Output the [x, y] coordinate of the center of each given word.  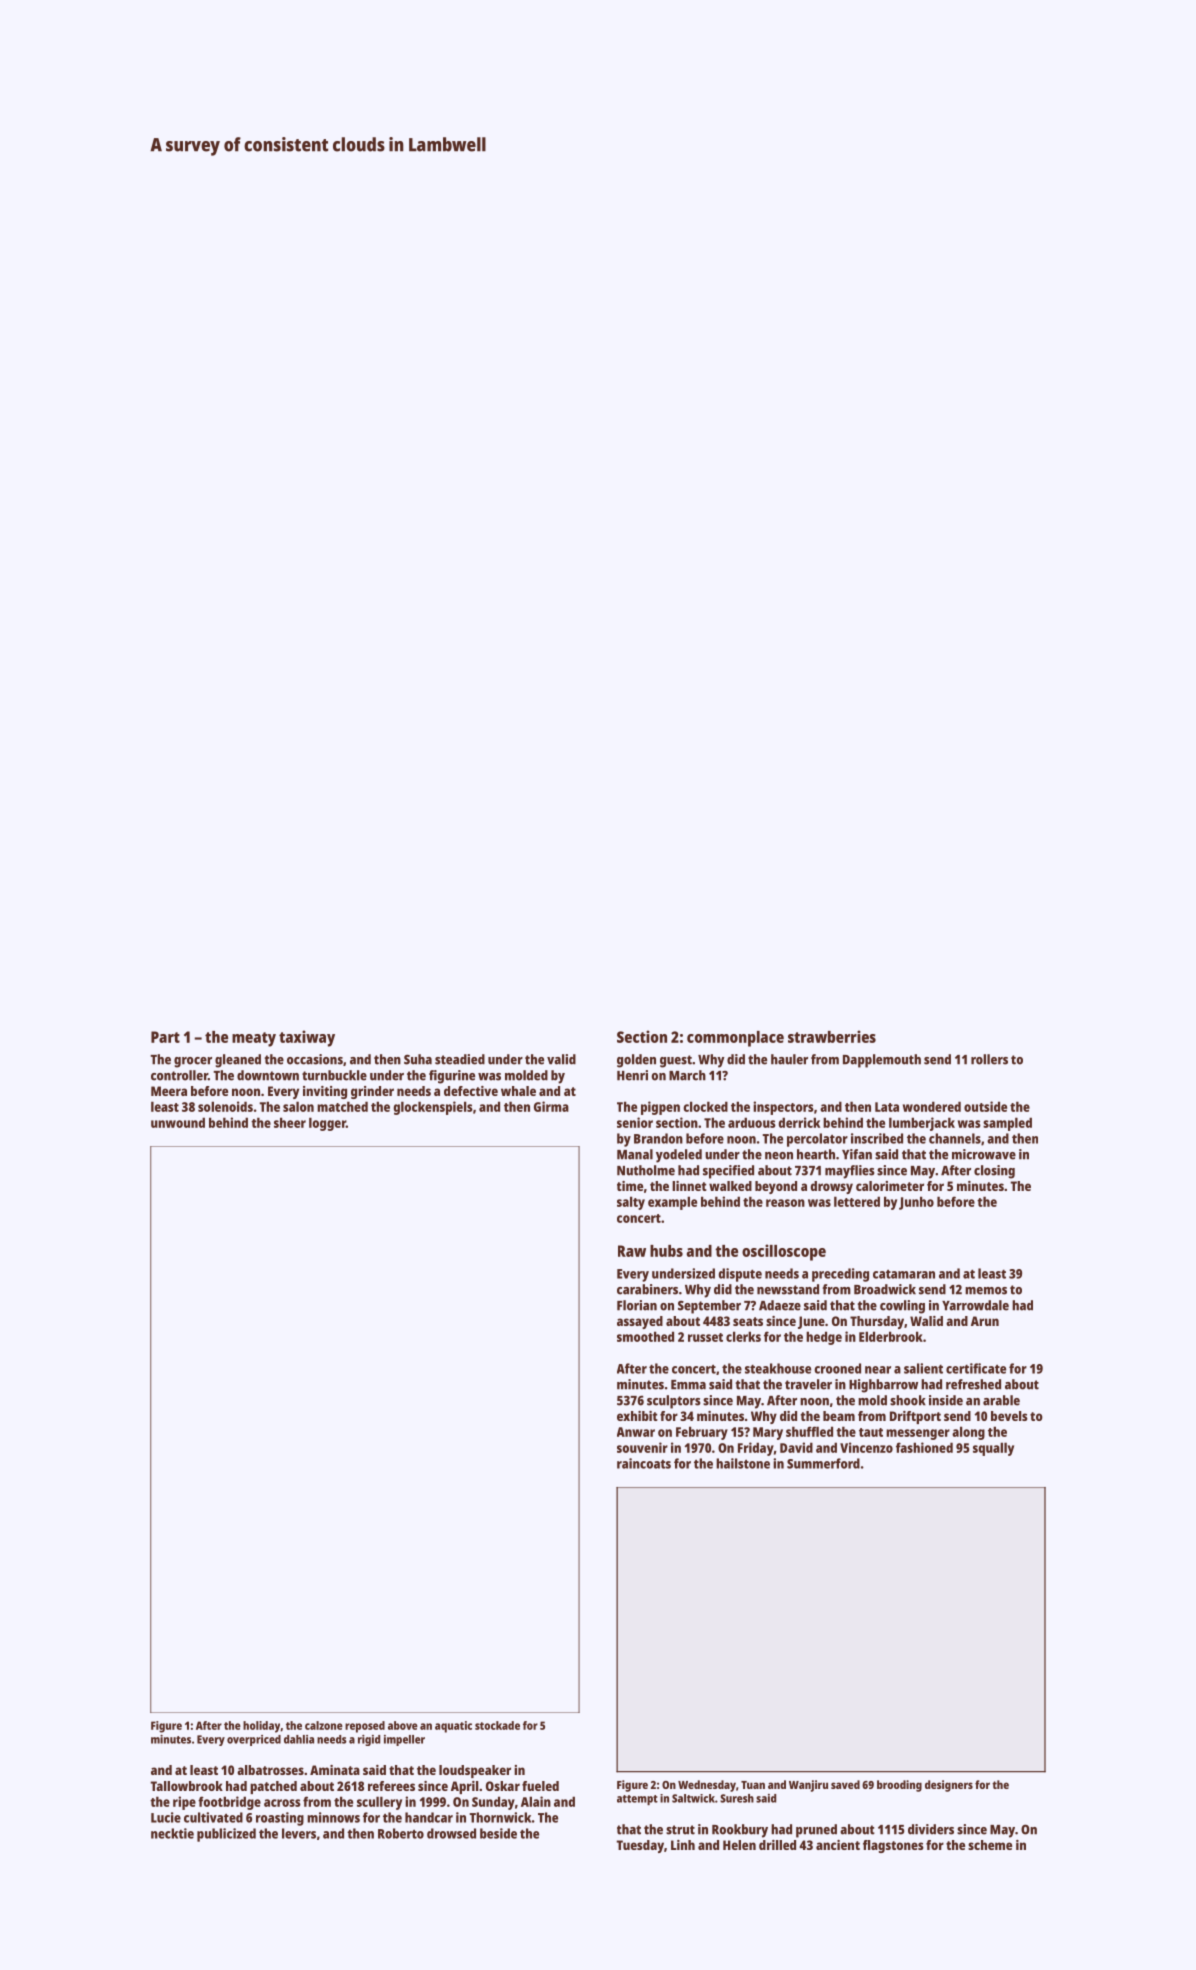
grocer [193, 1062]
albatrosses [270, 1770]
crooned [838, 1368]
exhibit [637, 1416]
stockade [497, 1725]
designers [949, 1786]
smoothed [645, 1336]
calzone [324, 1725]
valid [561, 1059]
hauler [789, 1059]
